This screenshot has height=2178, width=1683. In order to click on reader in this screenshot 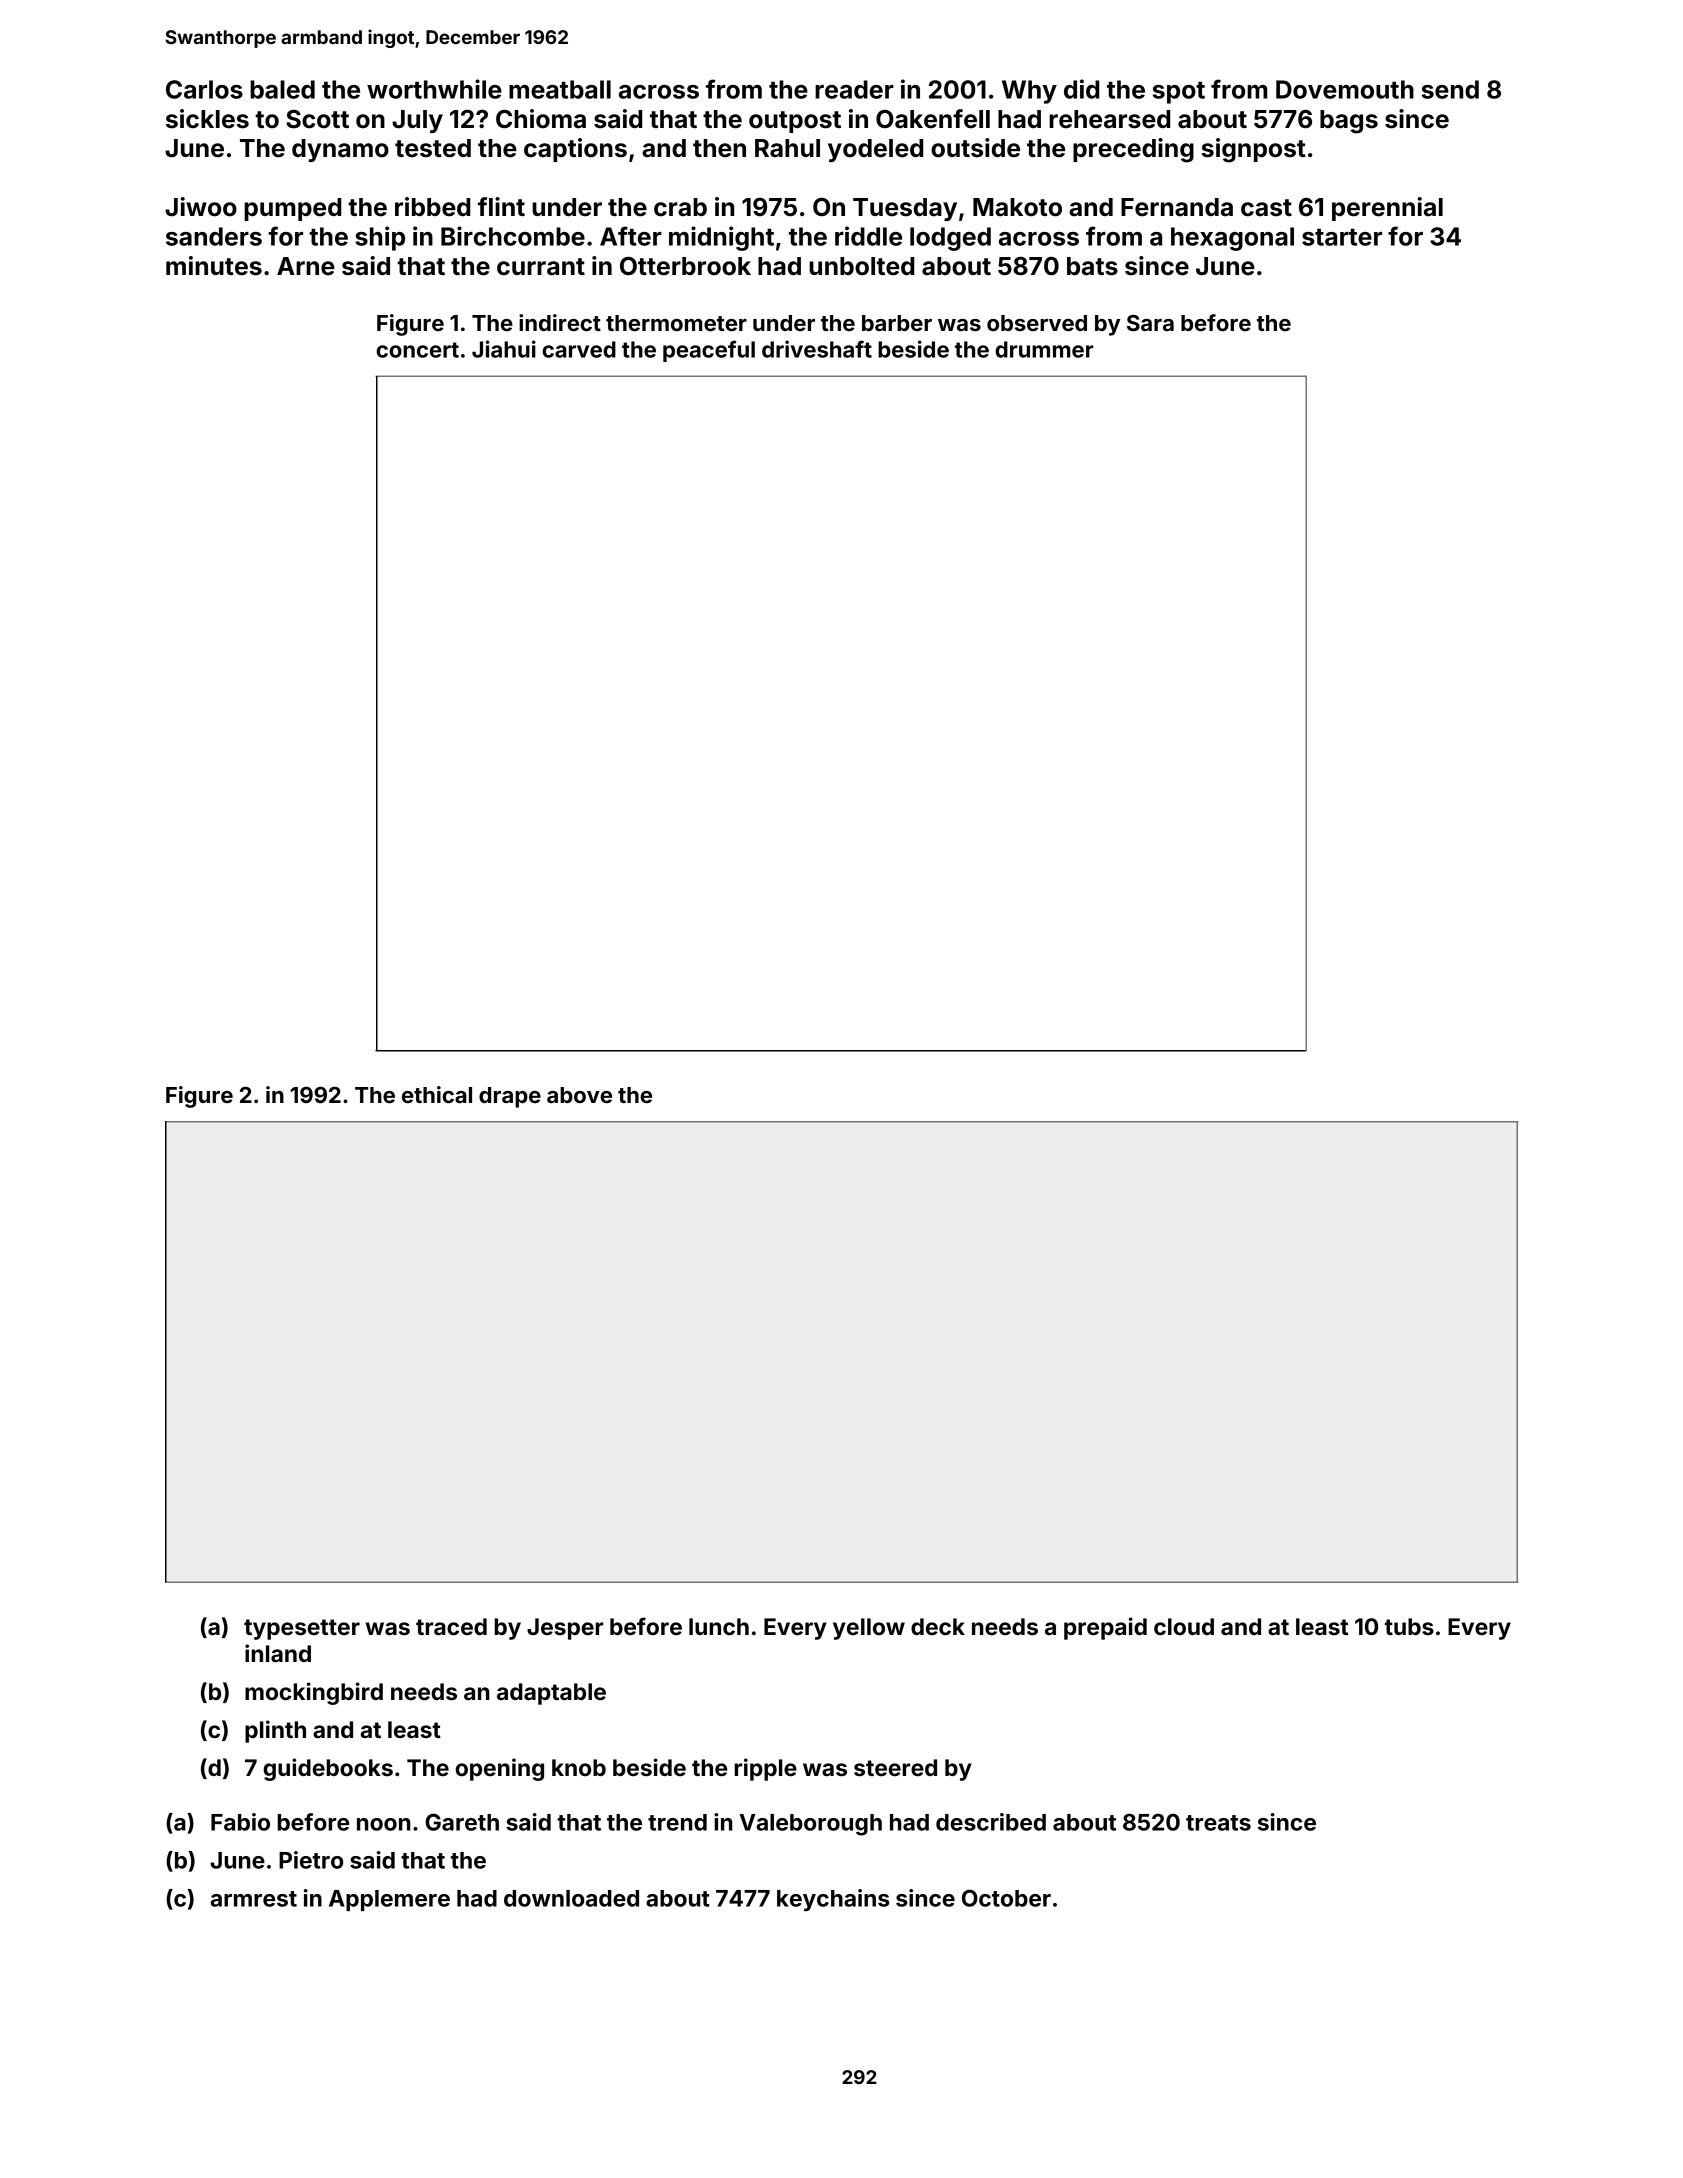, I will do `click(854, 89)`.
